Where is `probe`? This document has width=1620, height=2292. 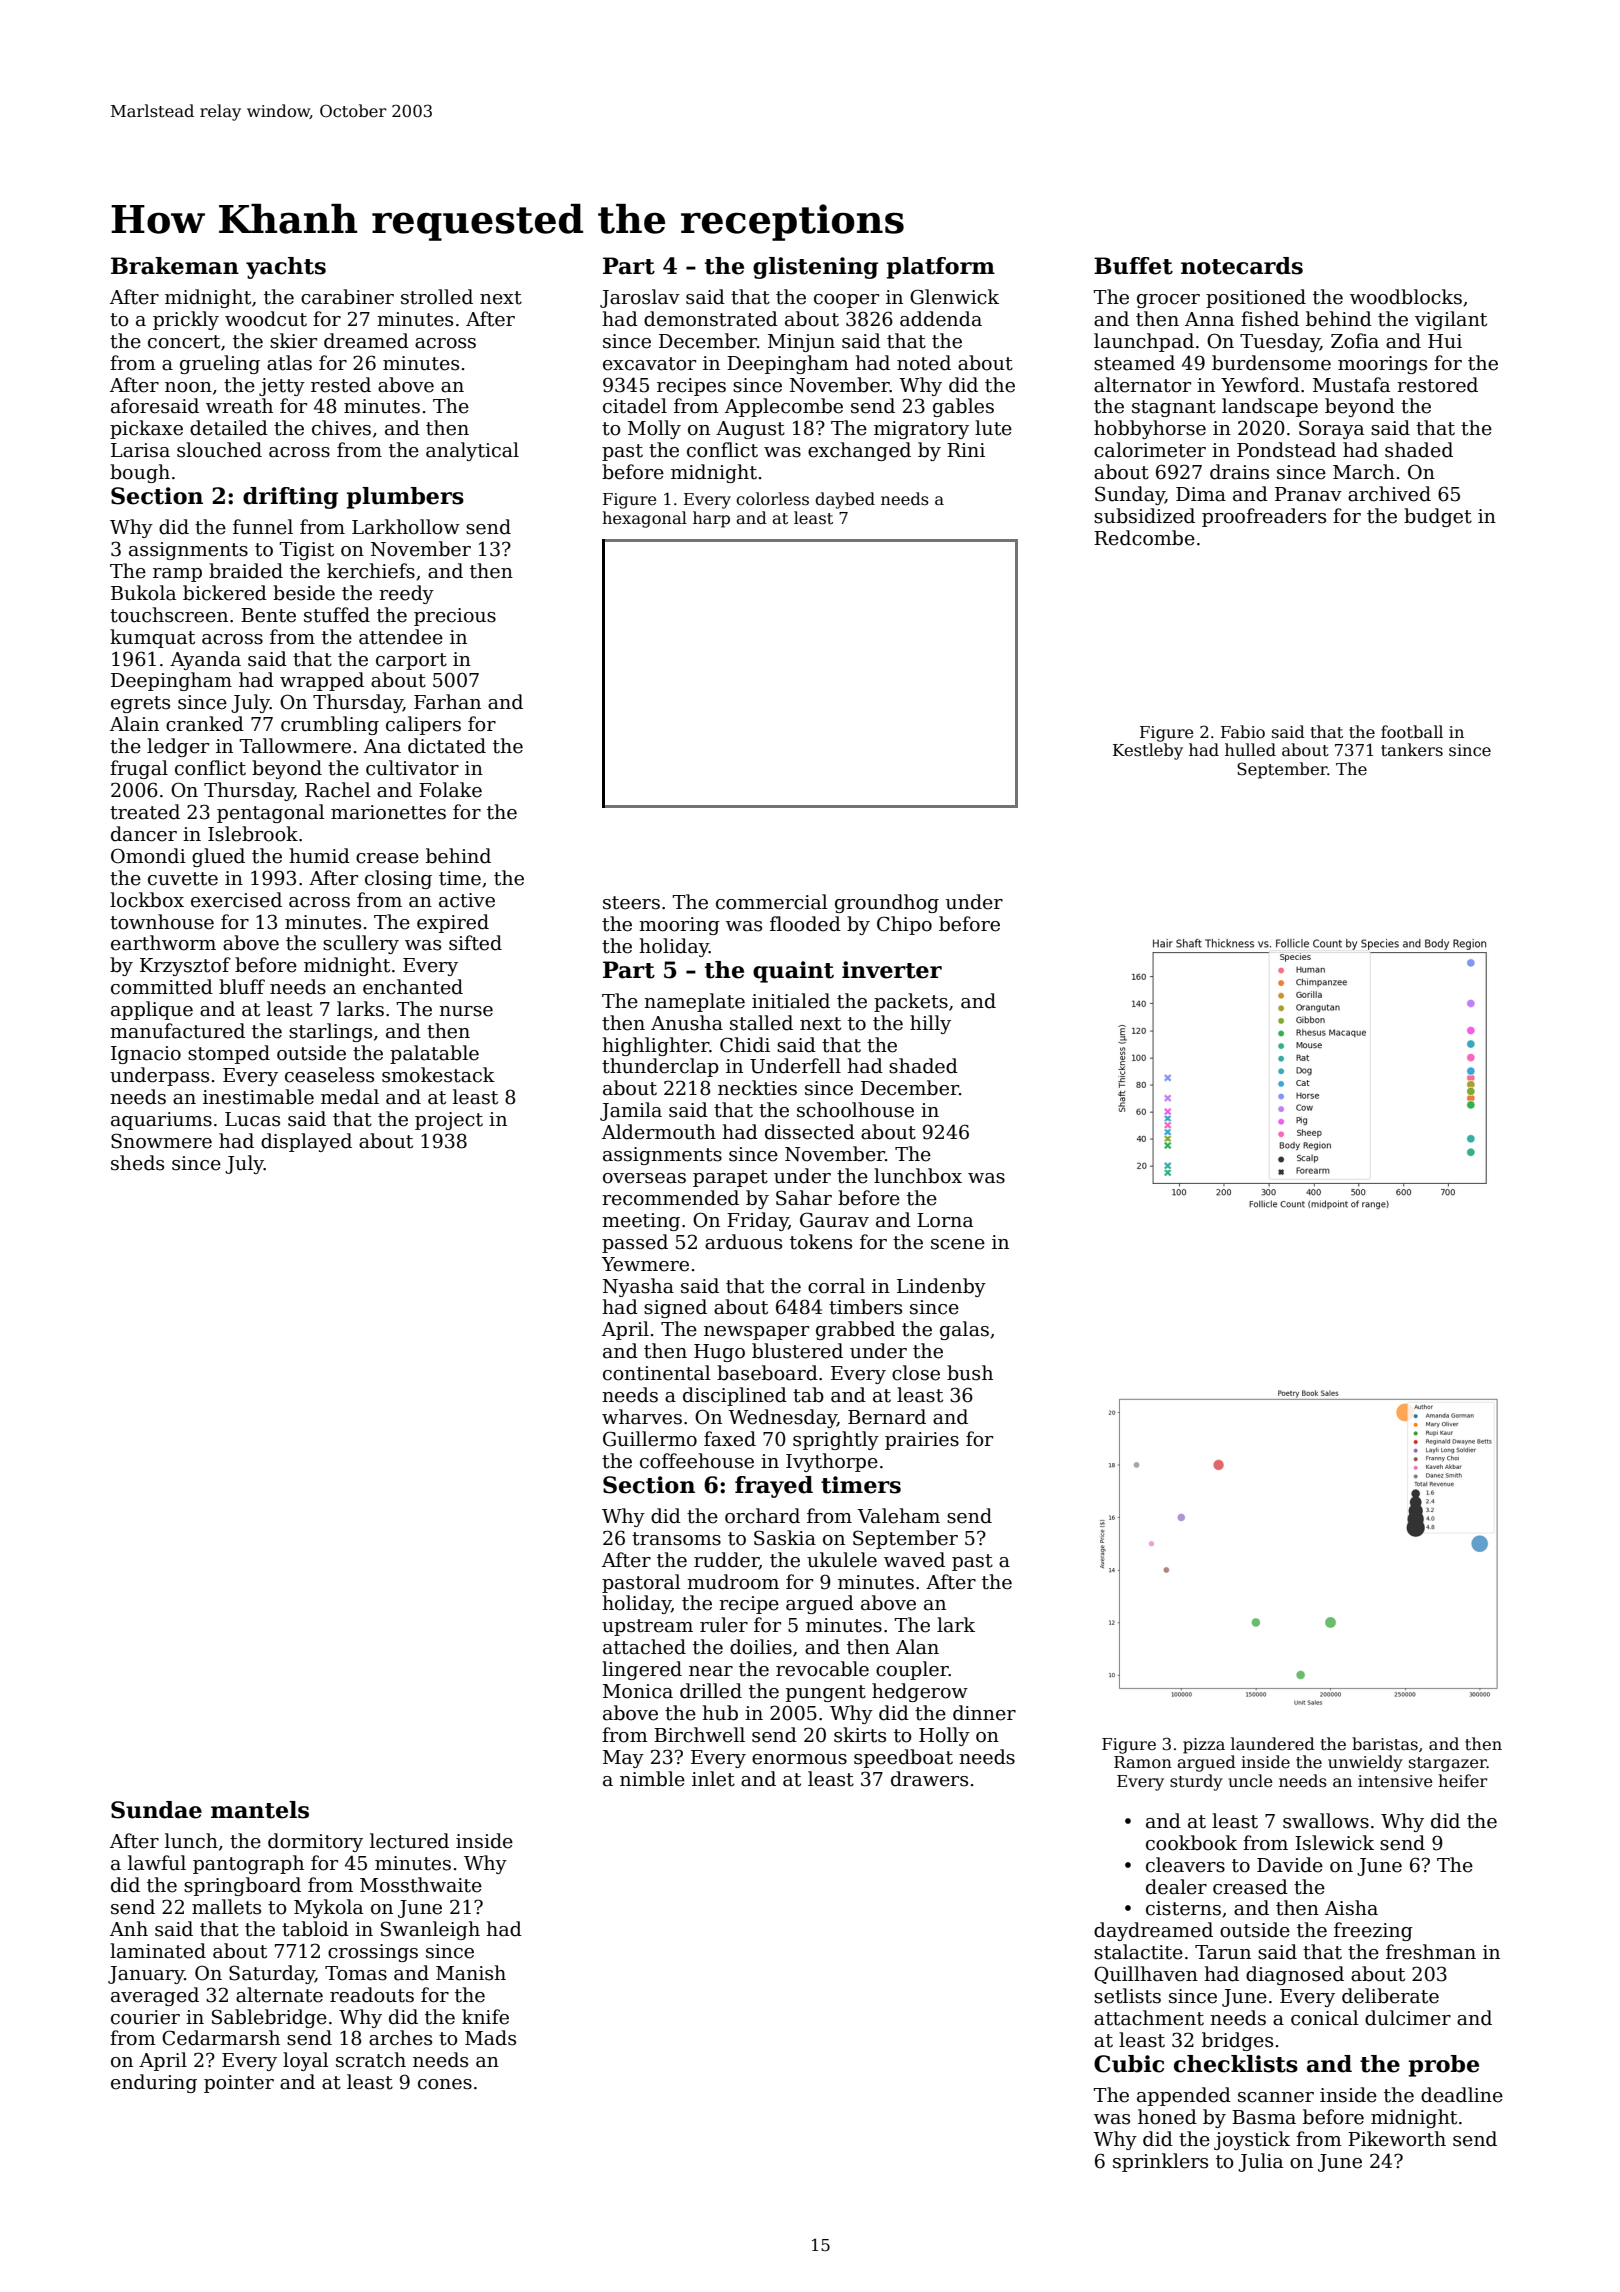 probe is located at coordinates (1444, 2066).
